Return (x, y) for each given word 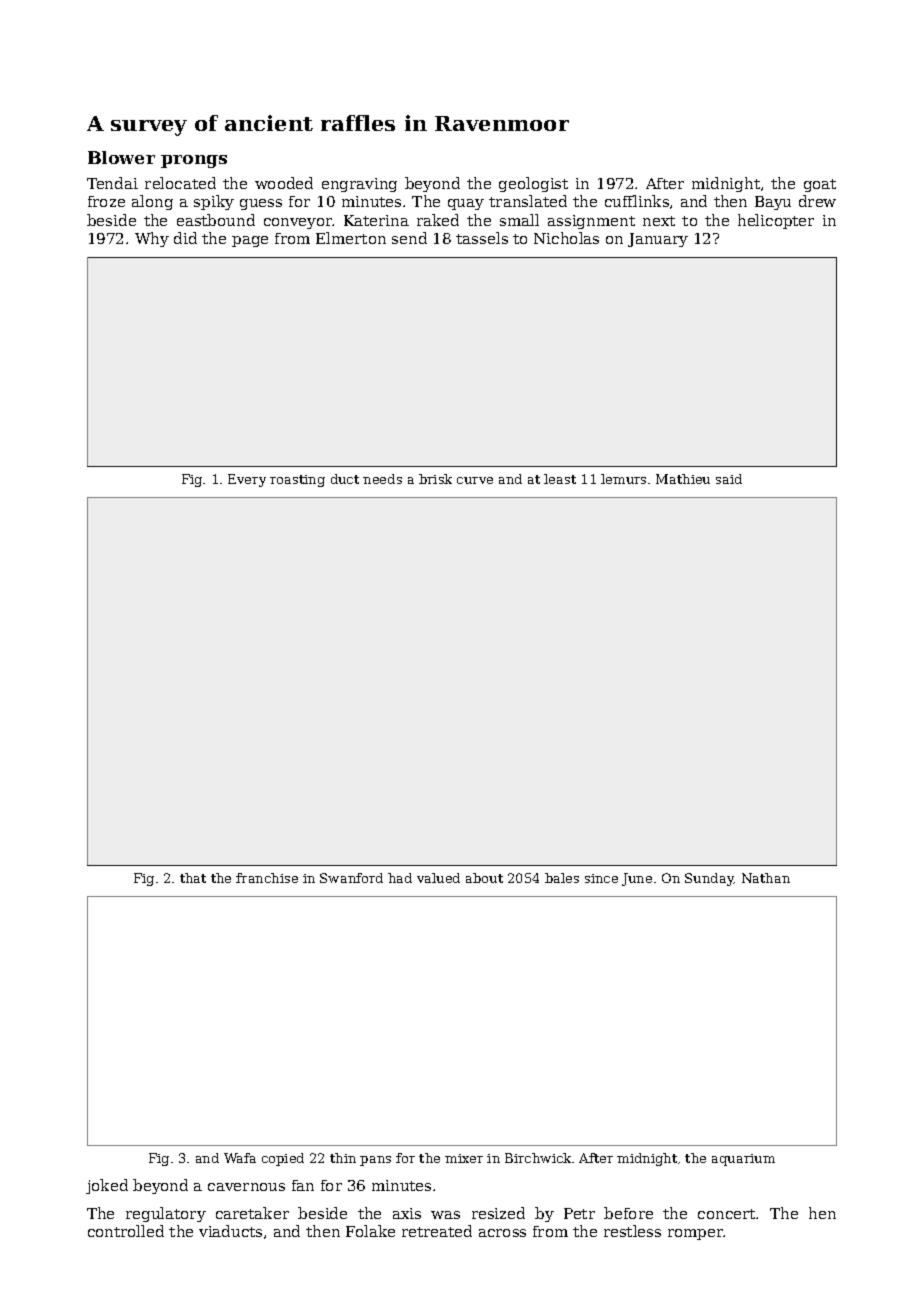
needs (382, 479)
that (193, 878)
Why (152, 239)
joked (107, 1186)
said (729, 479)
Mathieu (683, 479)
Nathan (766, 878)
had (400, 878)
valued (438, 878)
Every (247, 480)
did (185, 238)
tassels (482, 238)
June (637, 879)
